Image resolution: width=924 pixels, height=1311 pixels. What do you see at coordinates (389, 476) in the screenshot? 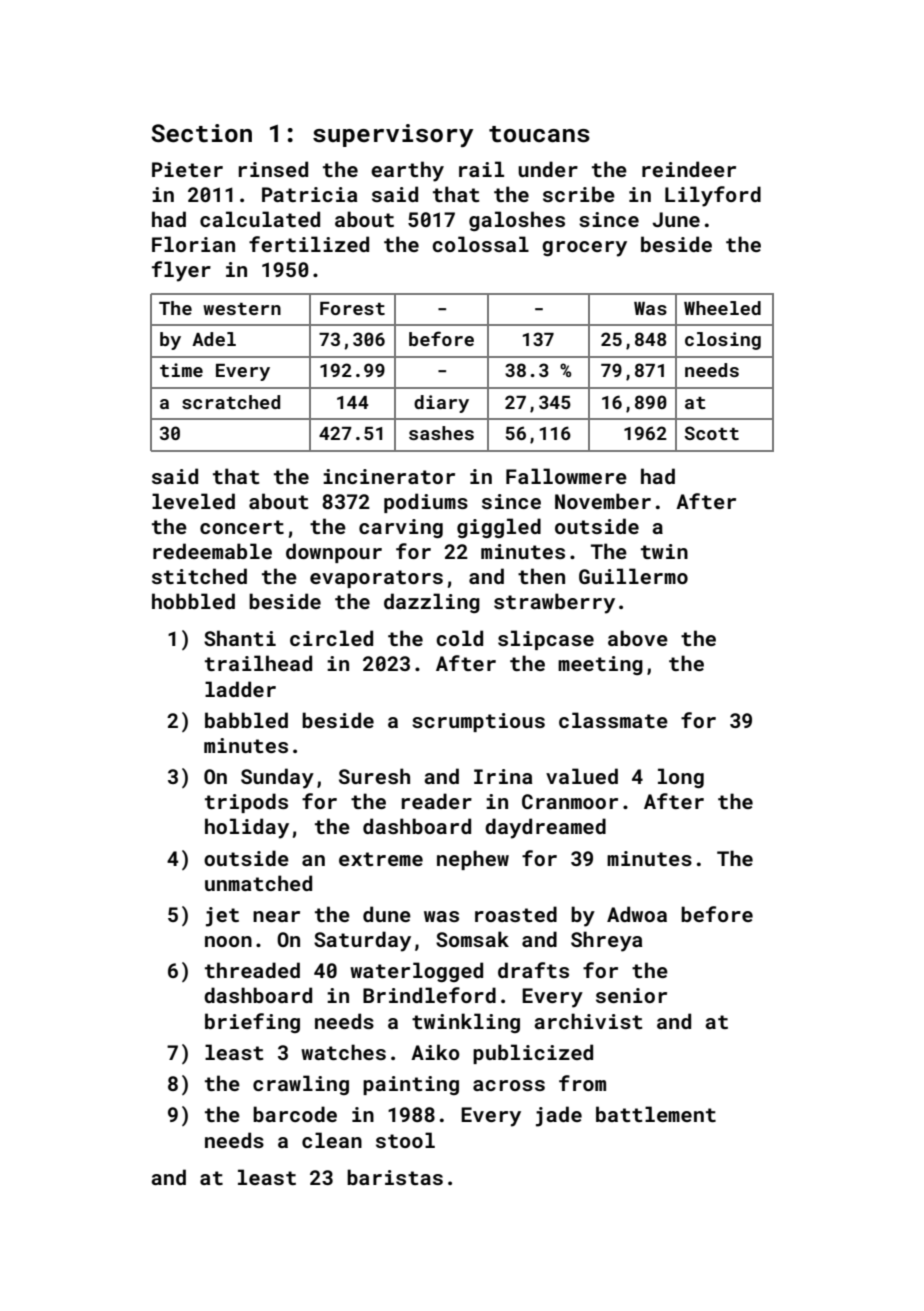
I see `incinerator` at bounding box center [389, 476].
